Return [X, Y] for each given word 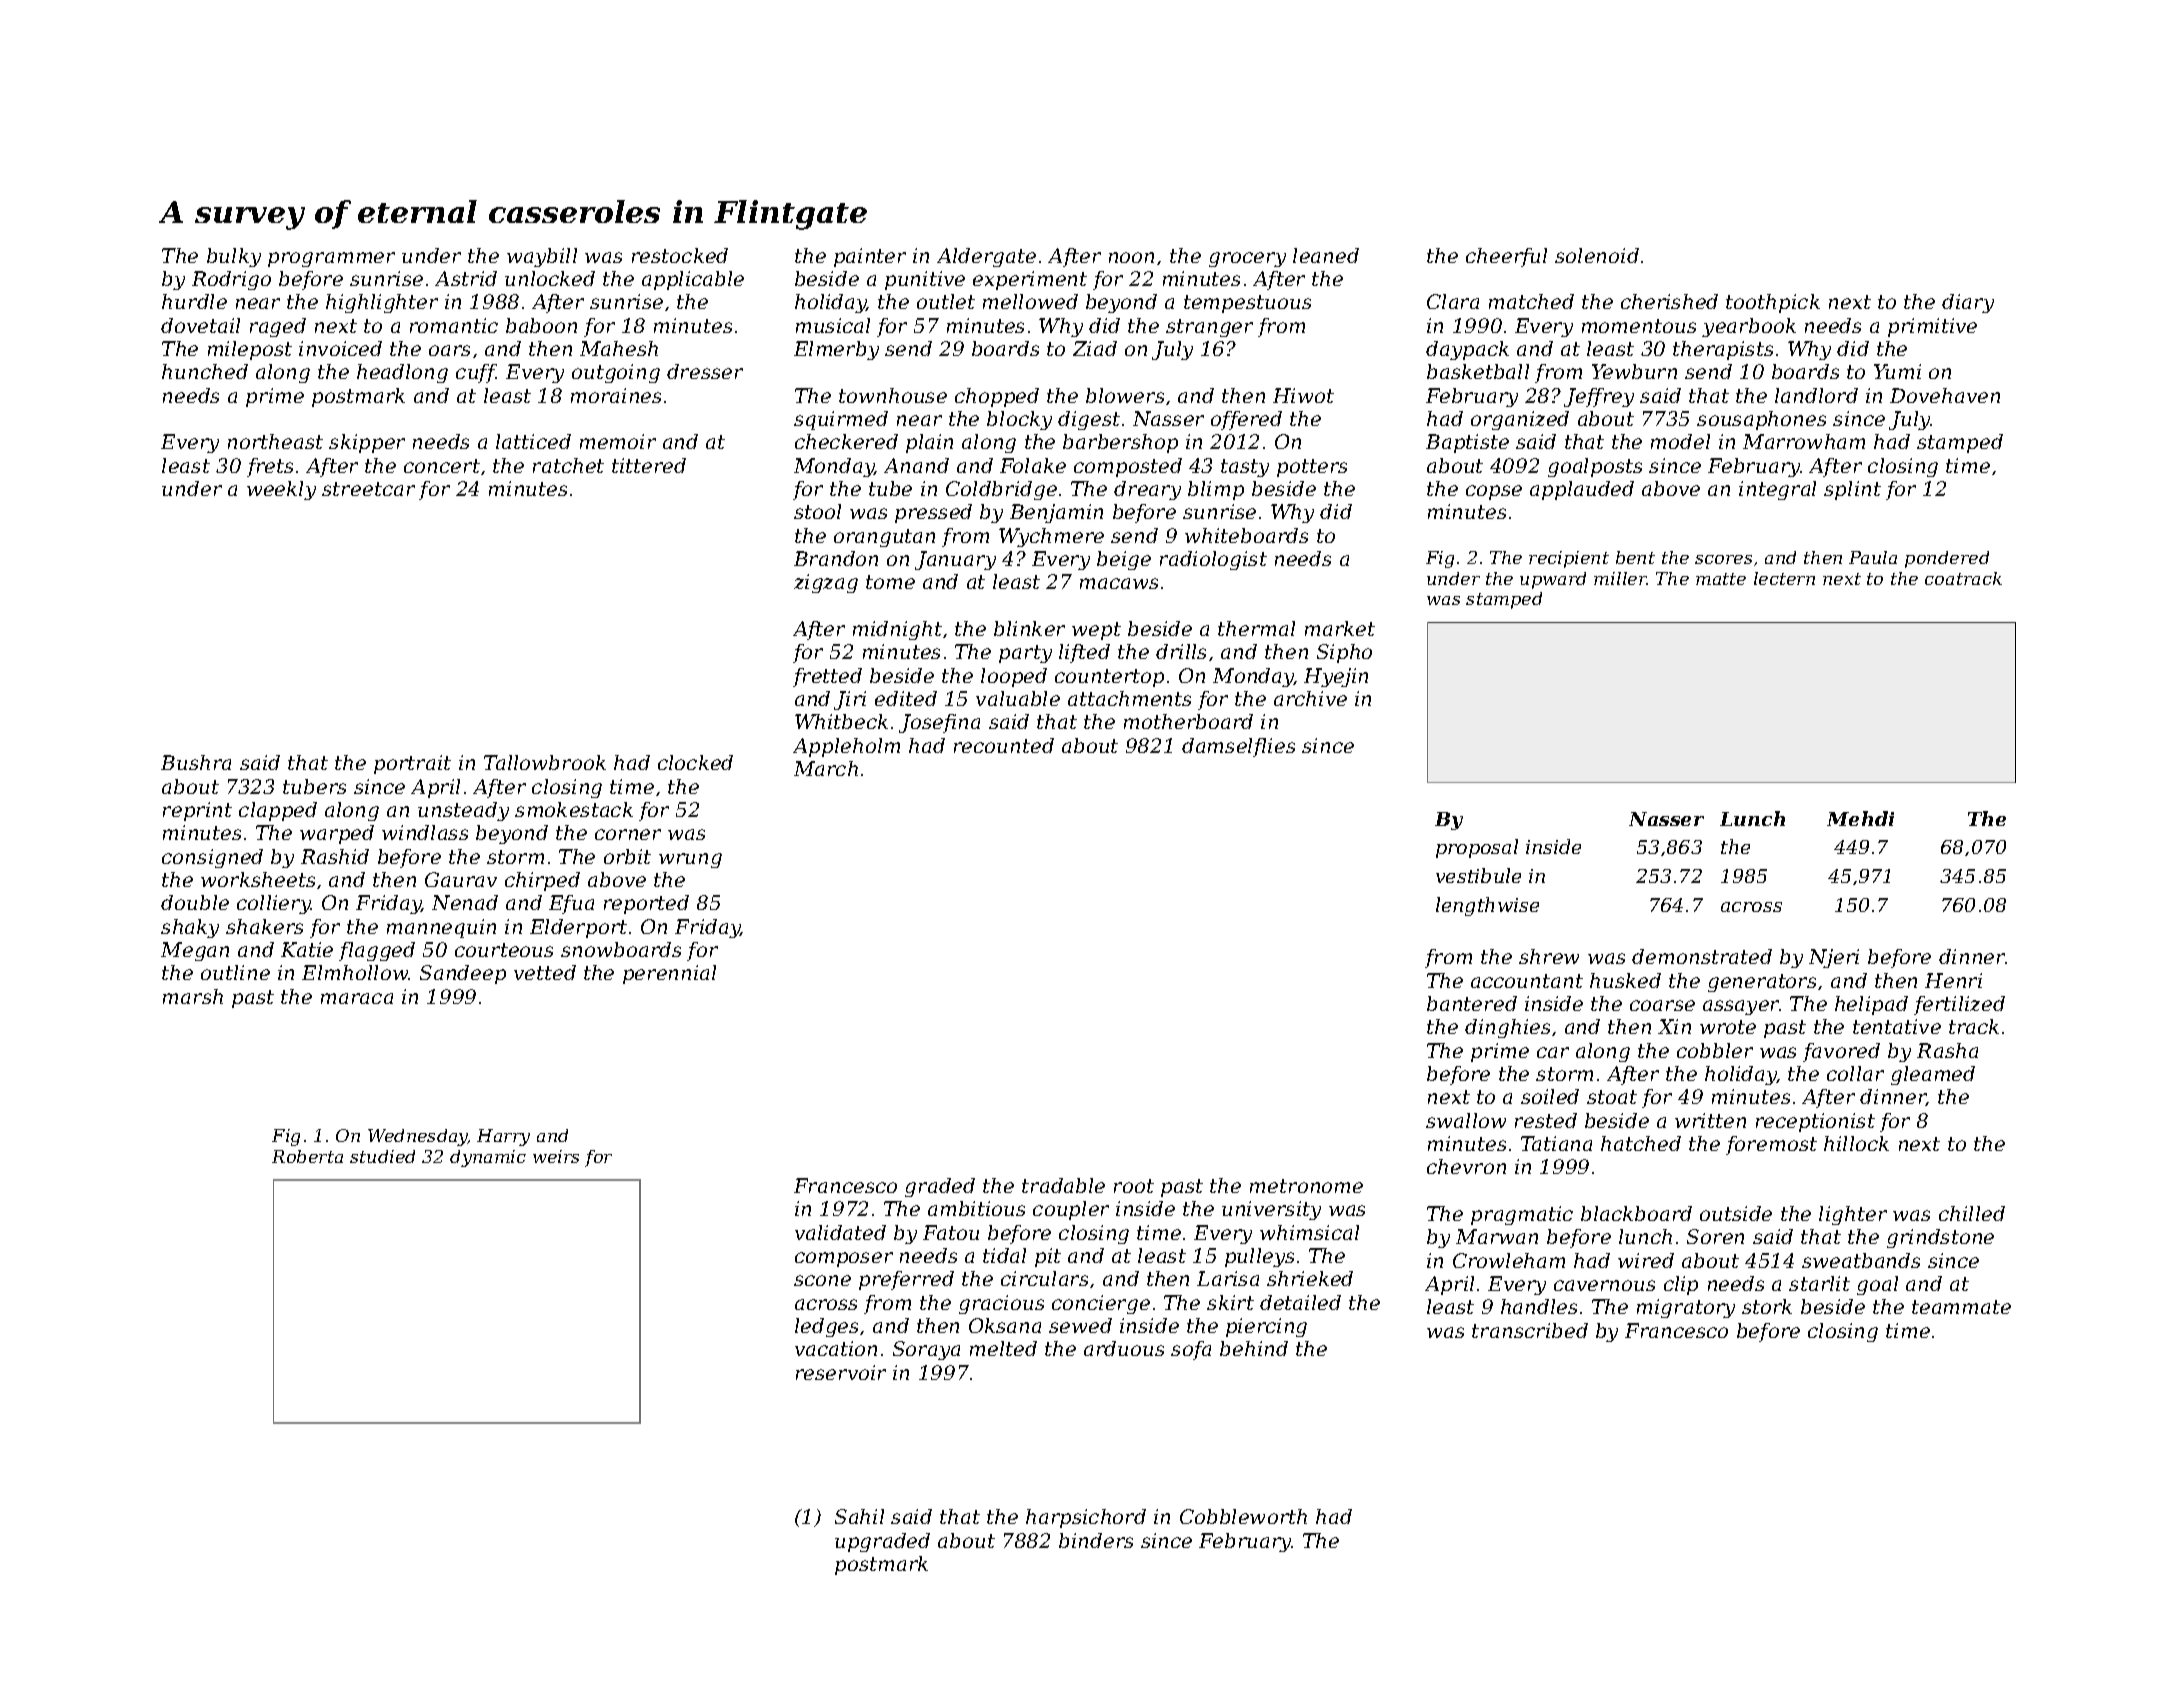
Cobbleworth [1243, 1516]
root [1134, 1186]
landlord [1816, 395]
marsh [193, 996]
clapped [278, 811]
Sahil [859, 1516]
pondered [1947, 559]
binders [1096, 1540]
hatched [1641, 1143]
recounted [1004, 745]
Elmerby [836, 350]
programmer [331, 259]
